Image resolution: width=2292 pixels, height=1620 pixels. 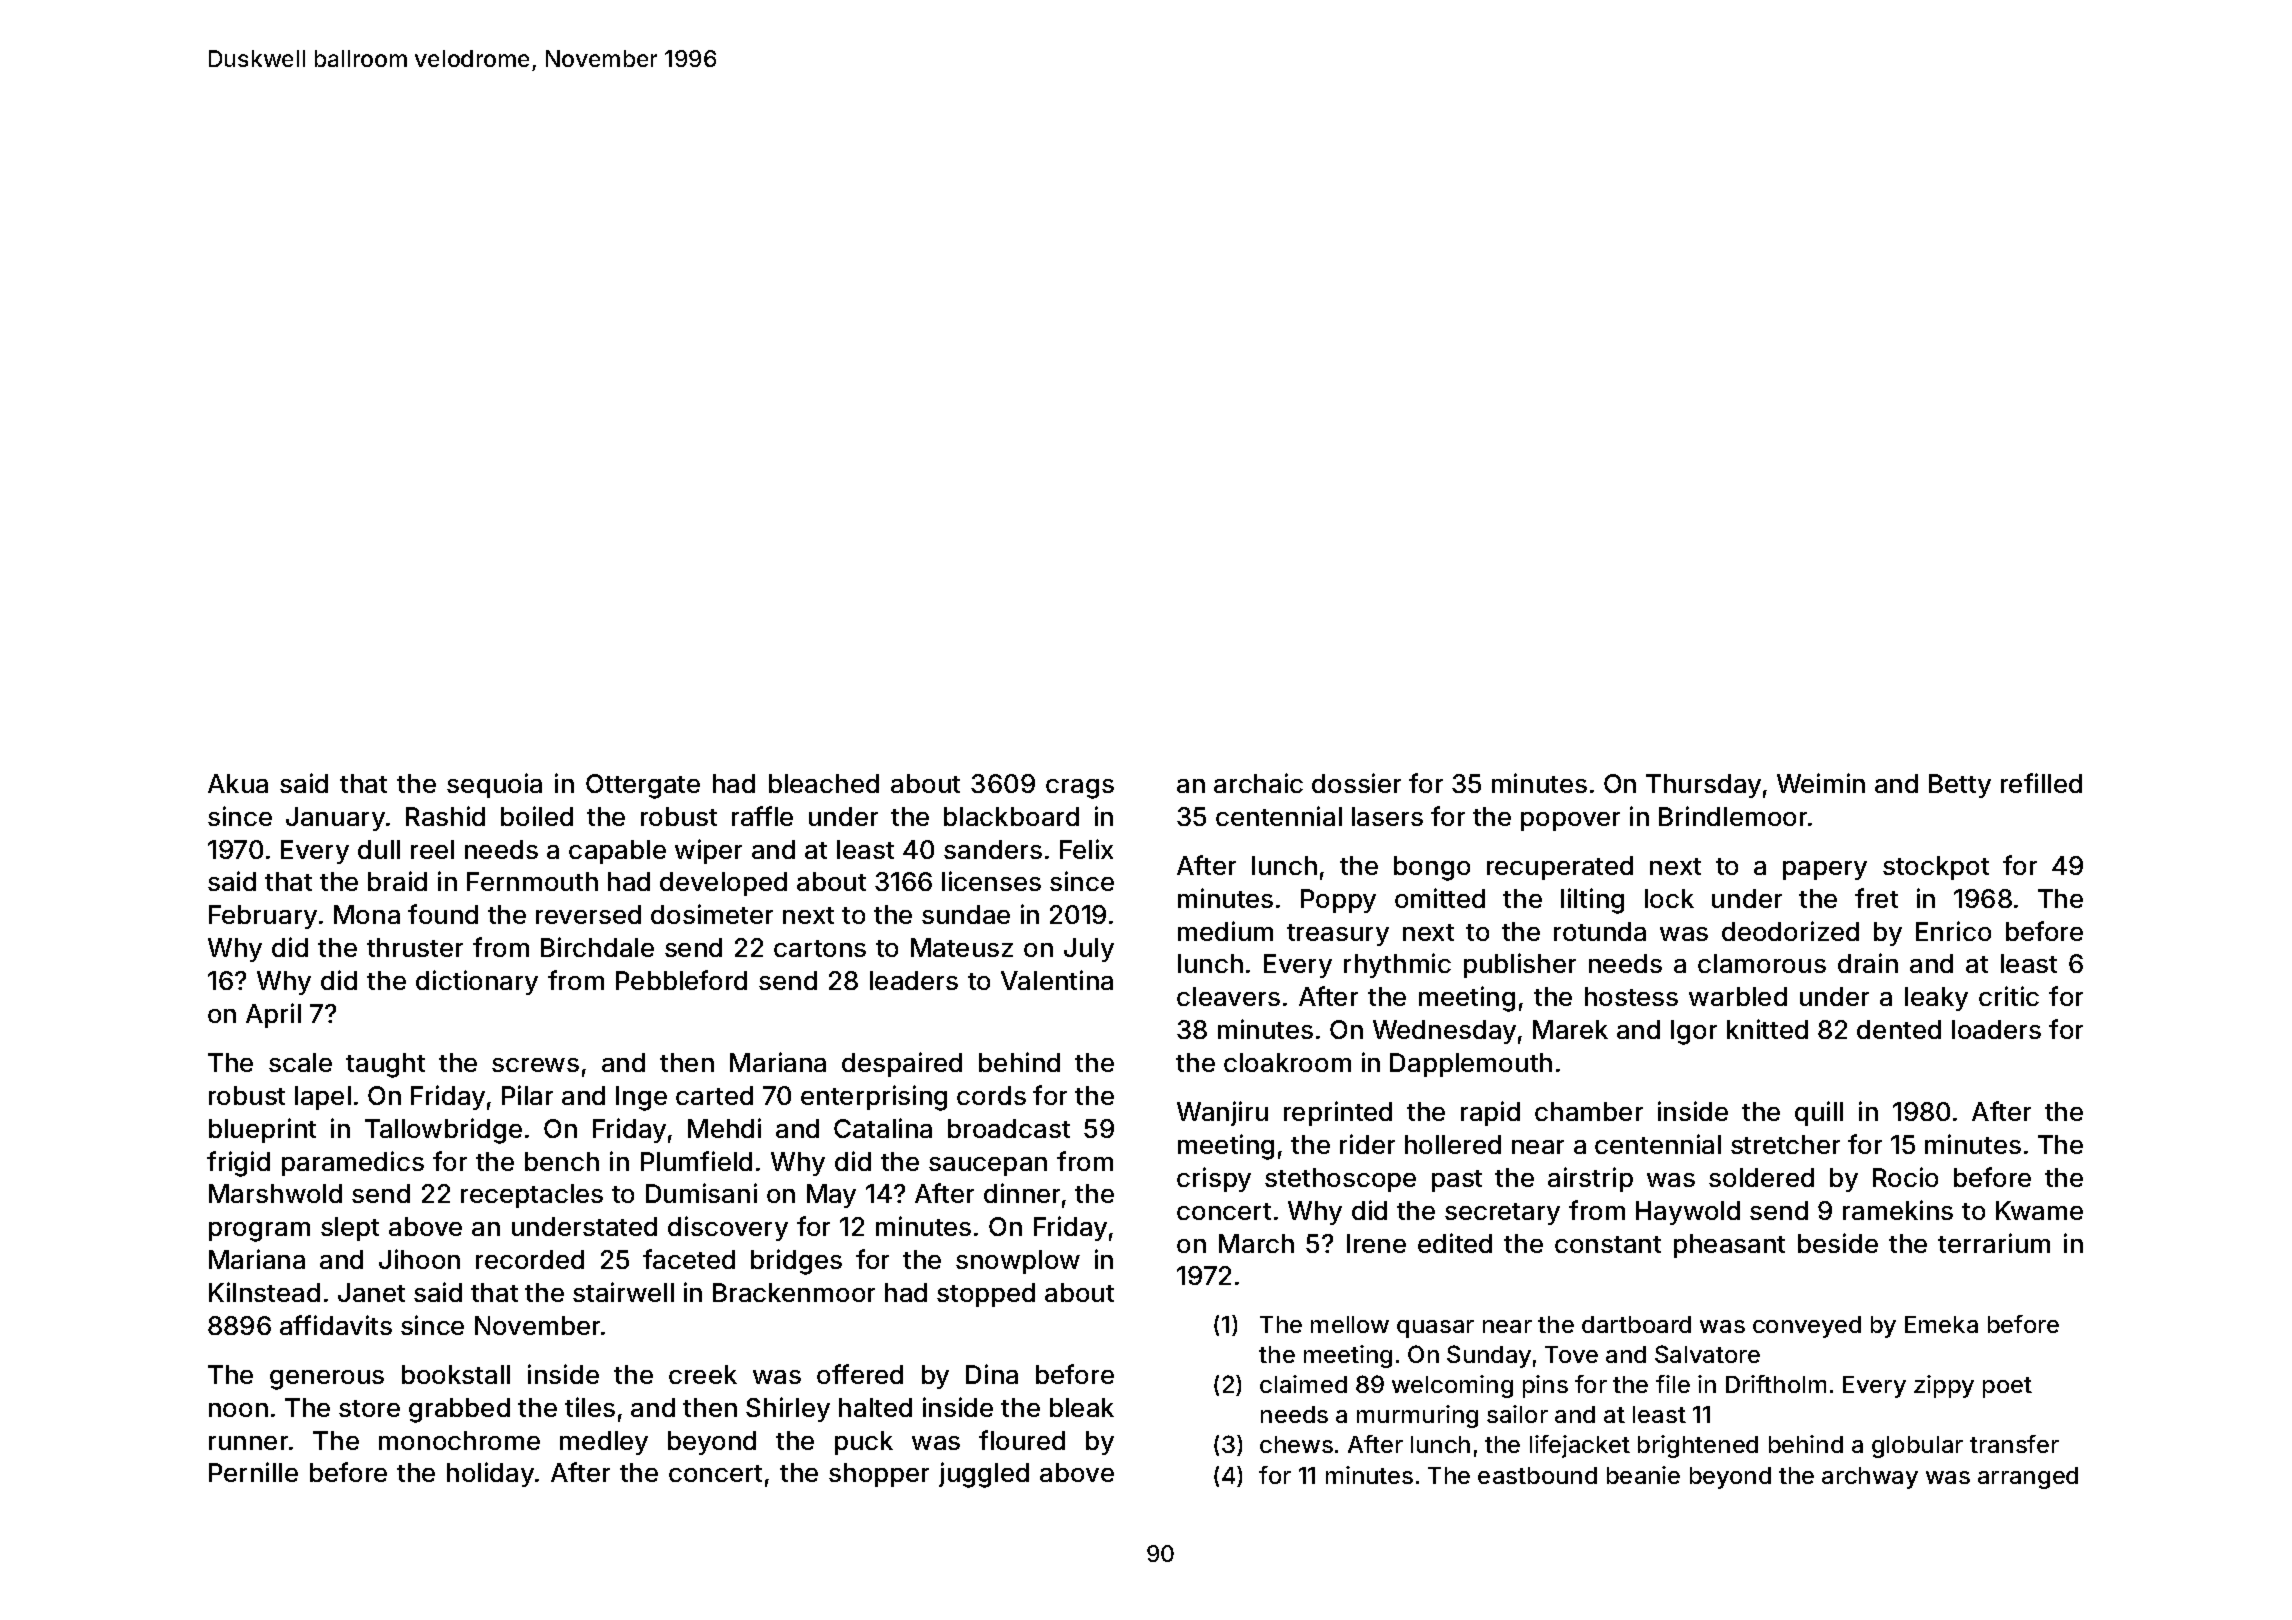 What do you see at coordinates (623, 1292) in the screenshot?
I see `stairwell` at bounding box center [623, 1292].
